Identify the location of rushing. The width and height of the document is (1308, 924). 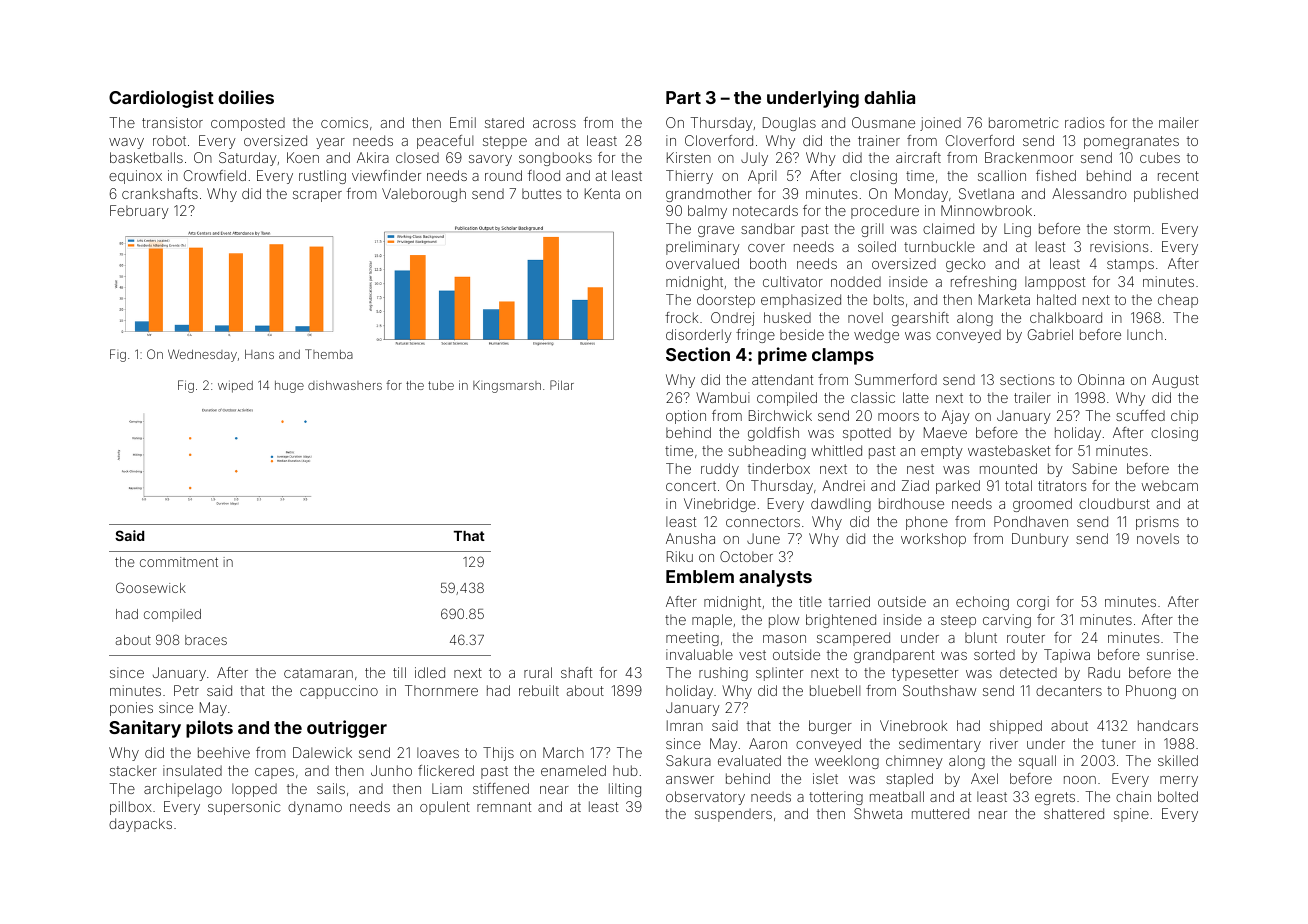
(723, 674).
